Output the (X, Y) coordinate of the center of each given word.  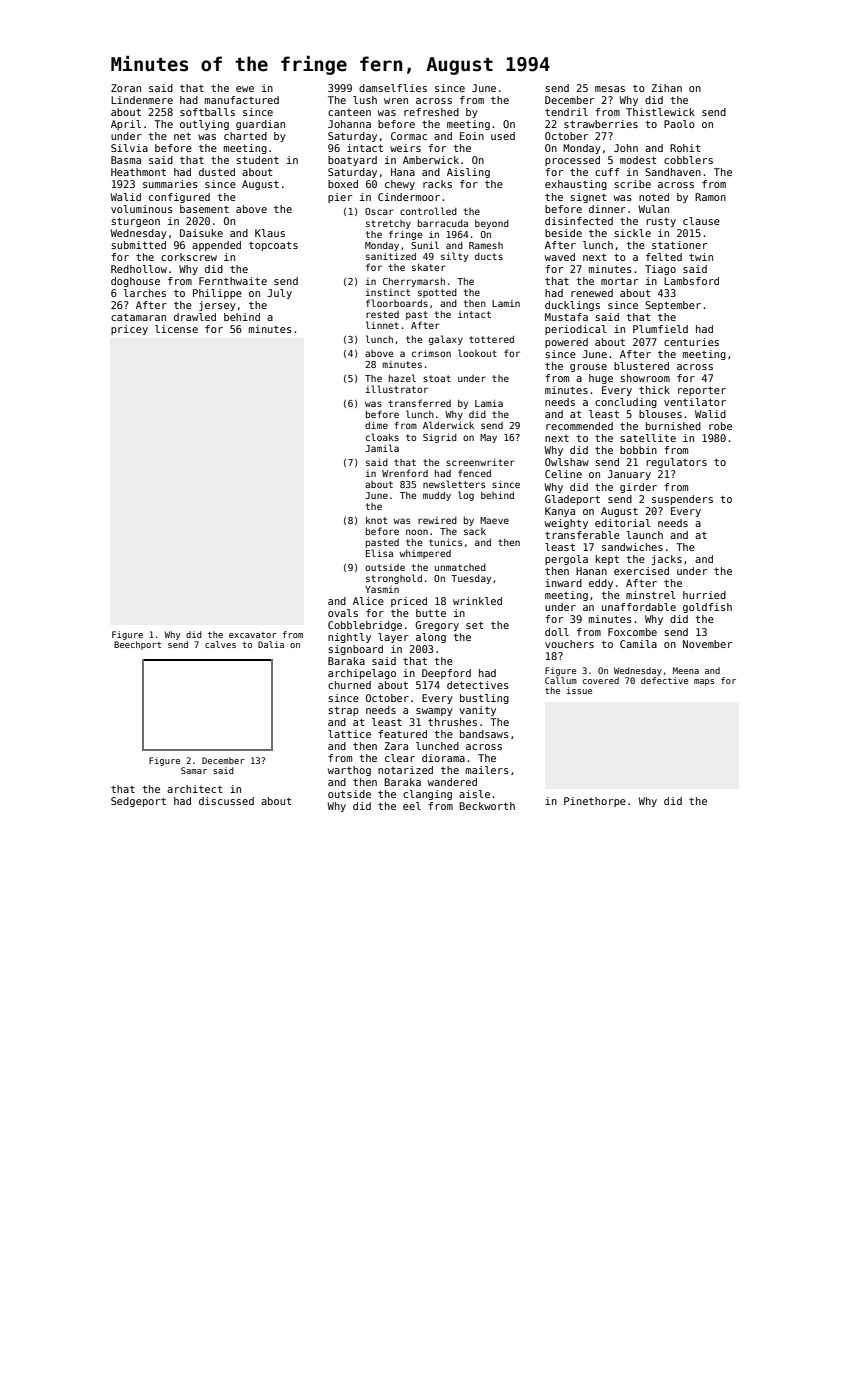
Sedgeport (138, 802)
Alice (368, 601)
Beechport (137, 645)
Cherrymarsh (414, 282)
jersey (217, 306)
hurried (704, 595)
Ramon (710, 197)
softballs (207, 112)
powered (566, 343)
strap (343, 711)
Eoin (472, 136)
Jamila (382, 448)
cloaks (382, 437)
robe (720, 426)
